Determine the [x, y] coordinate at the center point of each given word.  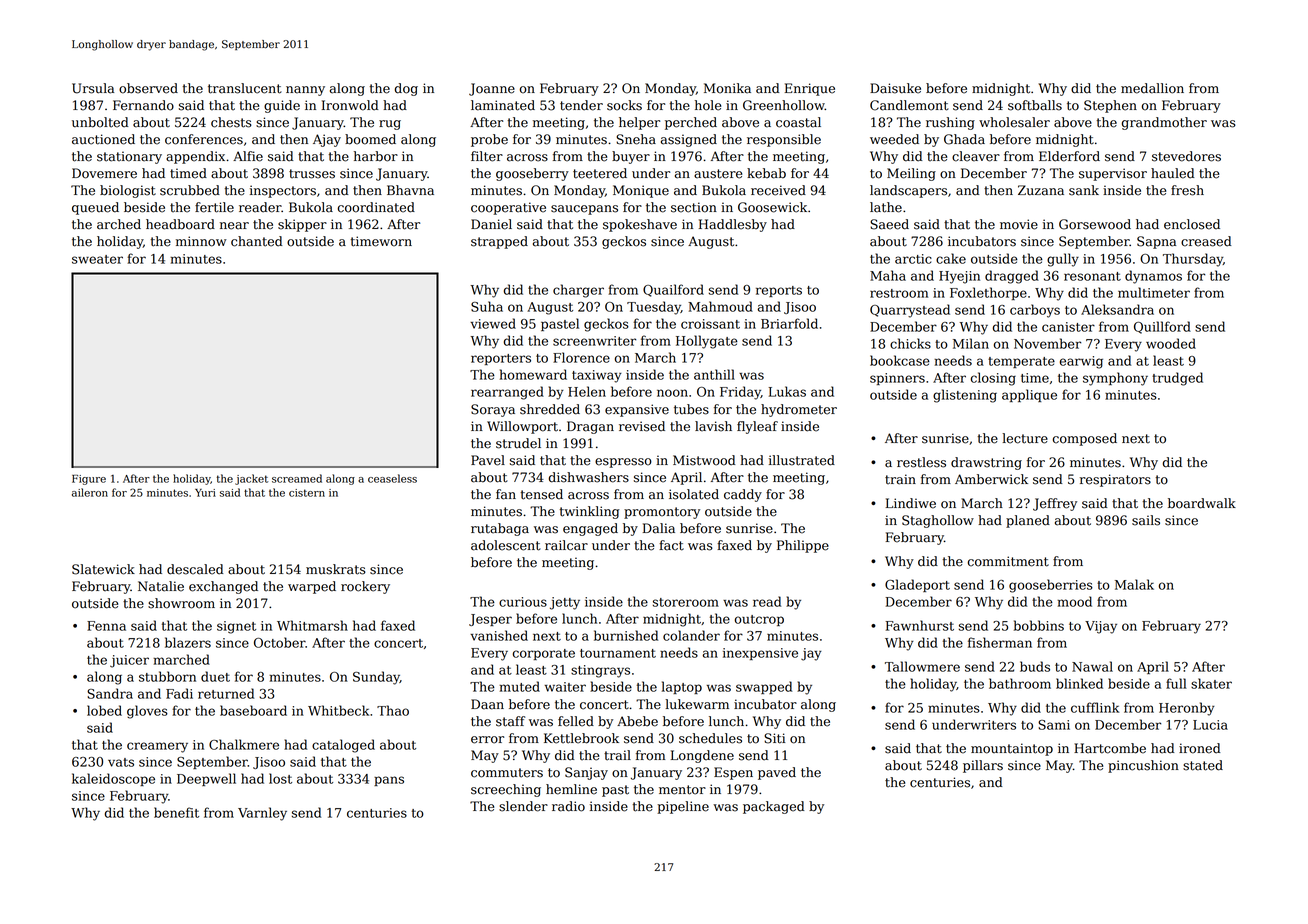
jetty [565, 603]
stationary [129, 157]
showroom [181, 603]
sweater [97, 259]
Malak [1134, 584]
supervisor [1113, 174]
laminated [503, 105]
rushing [950, 123]
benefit [176, 812]
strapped [499, 242]
